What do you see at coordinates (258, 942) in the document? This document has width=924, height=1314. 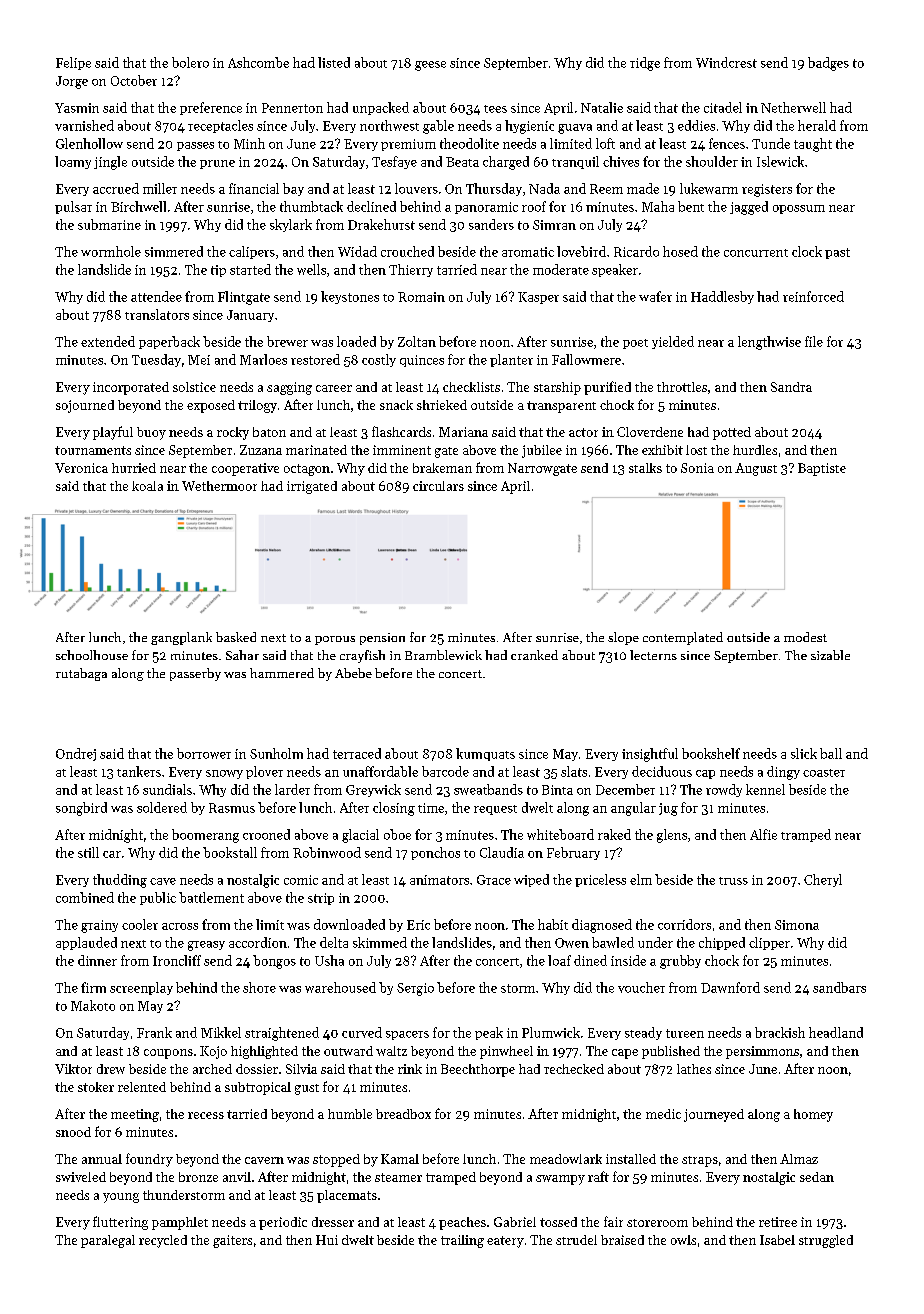 I see `accordion` at bounding box center [258, 942].
